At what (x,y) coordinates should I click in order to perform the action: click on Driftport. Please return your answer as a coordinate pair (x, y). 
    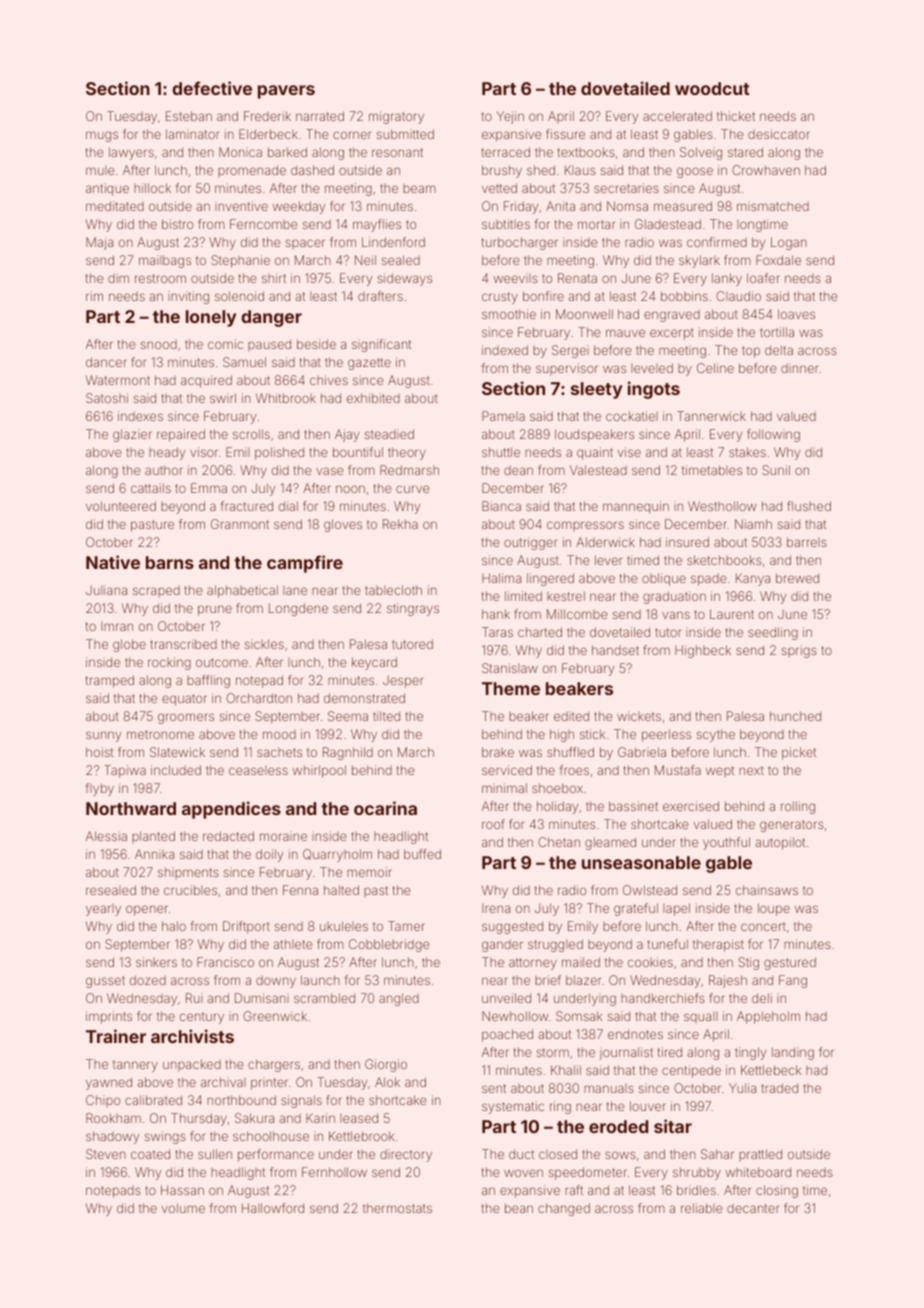
    Looking at the image, I should click on (246, 927).
